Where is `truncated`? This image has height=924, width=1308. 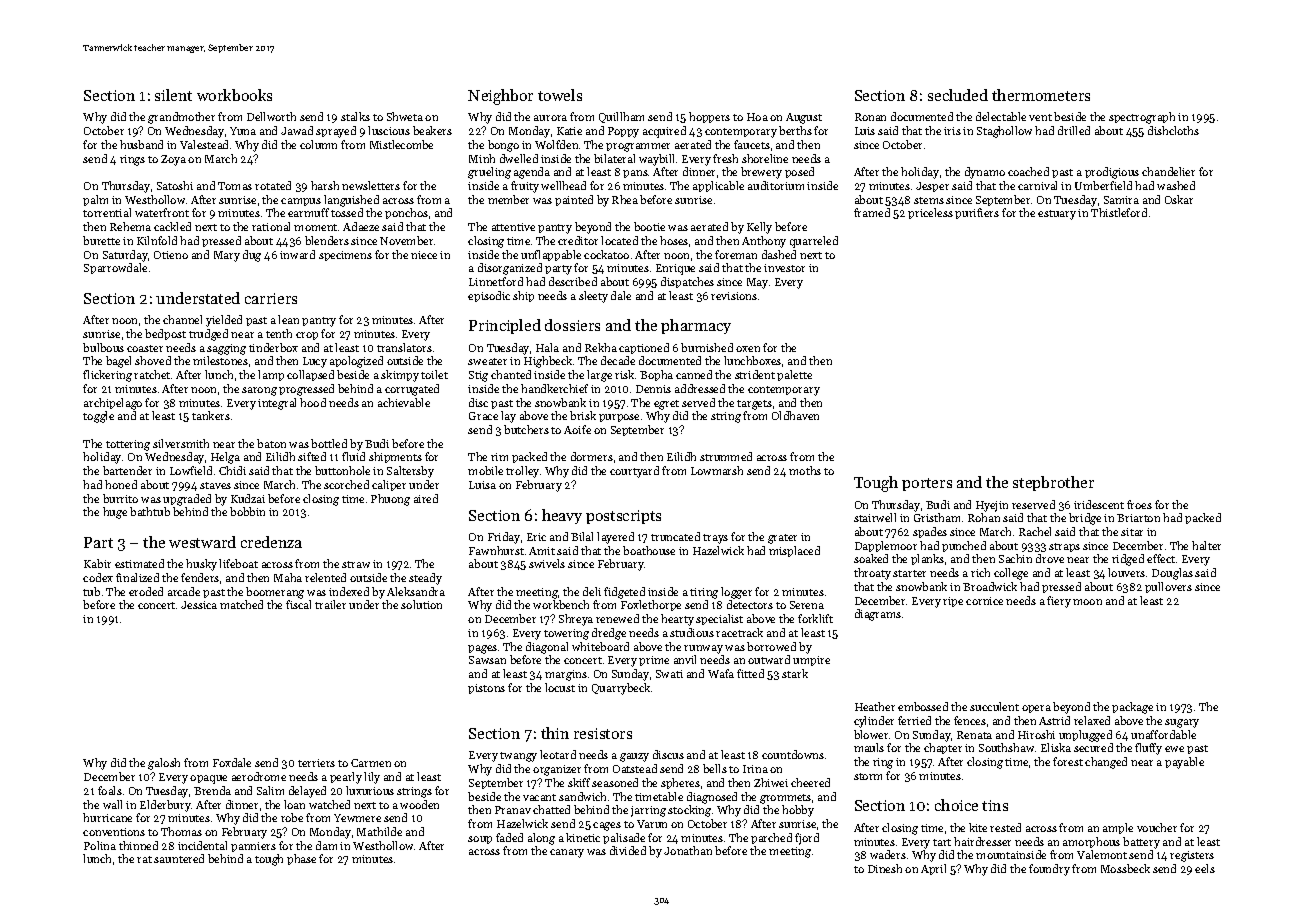
truncated is located at coordinates (675, 536).
